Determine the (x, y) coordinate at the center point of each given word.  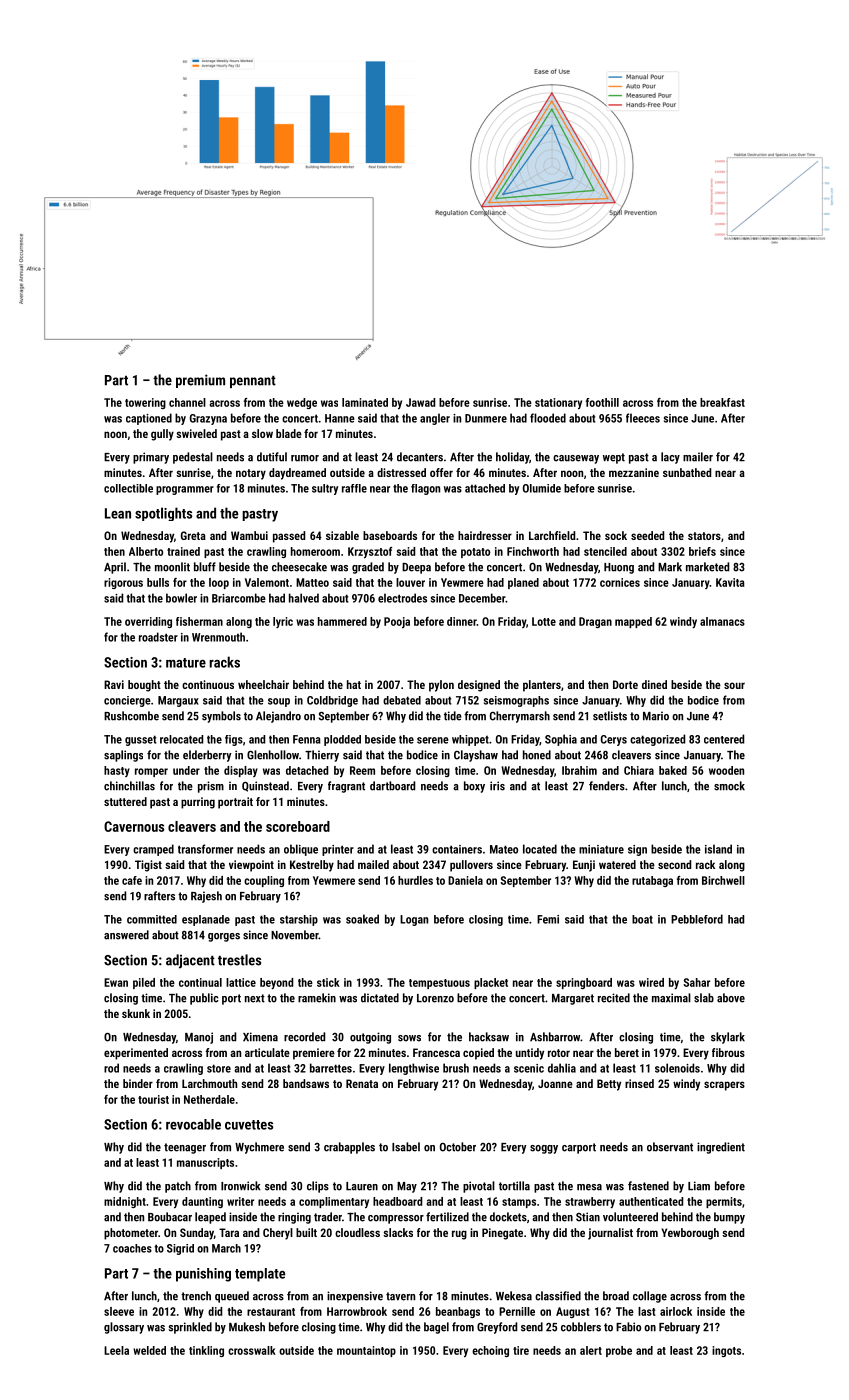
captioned (149, 419)
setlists (610, 716)
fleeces (643, 418)
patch (178, 1187)
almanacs (722, 621)
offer (441, 472)
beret (627, 1052)
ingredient (721, 1148)
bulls (158, 582)
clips (318, 1187)
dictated (380, 998)
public (204, 999)
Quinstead (265, 786)
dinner (462, 621)
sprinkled (190, 1328)
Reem (362, 770)
